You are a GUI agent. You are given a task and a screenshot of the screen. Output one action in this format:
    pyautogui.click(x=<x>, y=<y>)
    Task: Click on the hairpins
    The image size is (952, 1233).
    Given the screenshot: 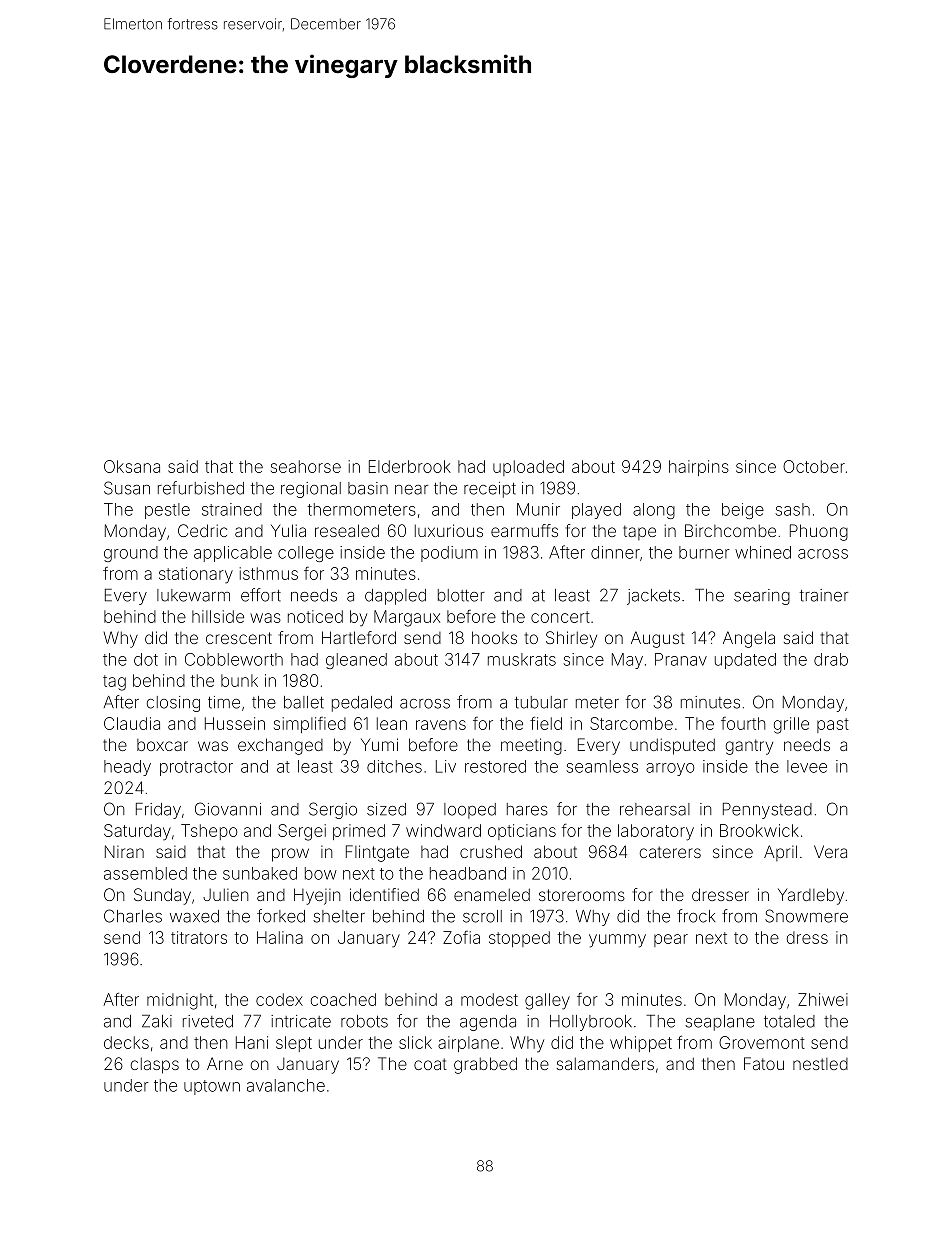 What is the action you would take?
    pyautogui.click(x=699, y=468)
